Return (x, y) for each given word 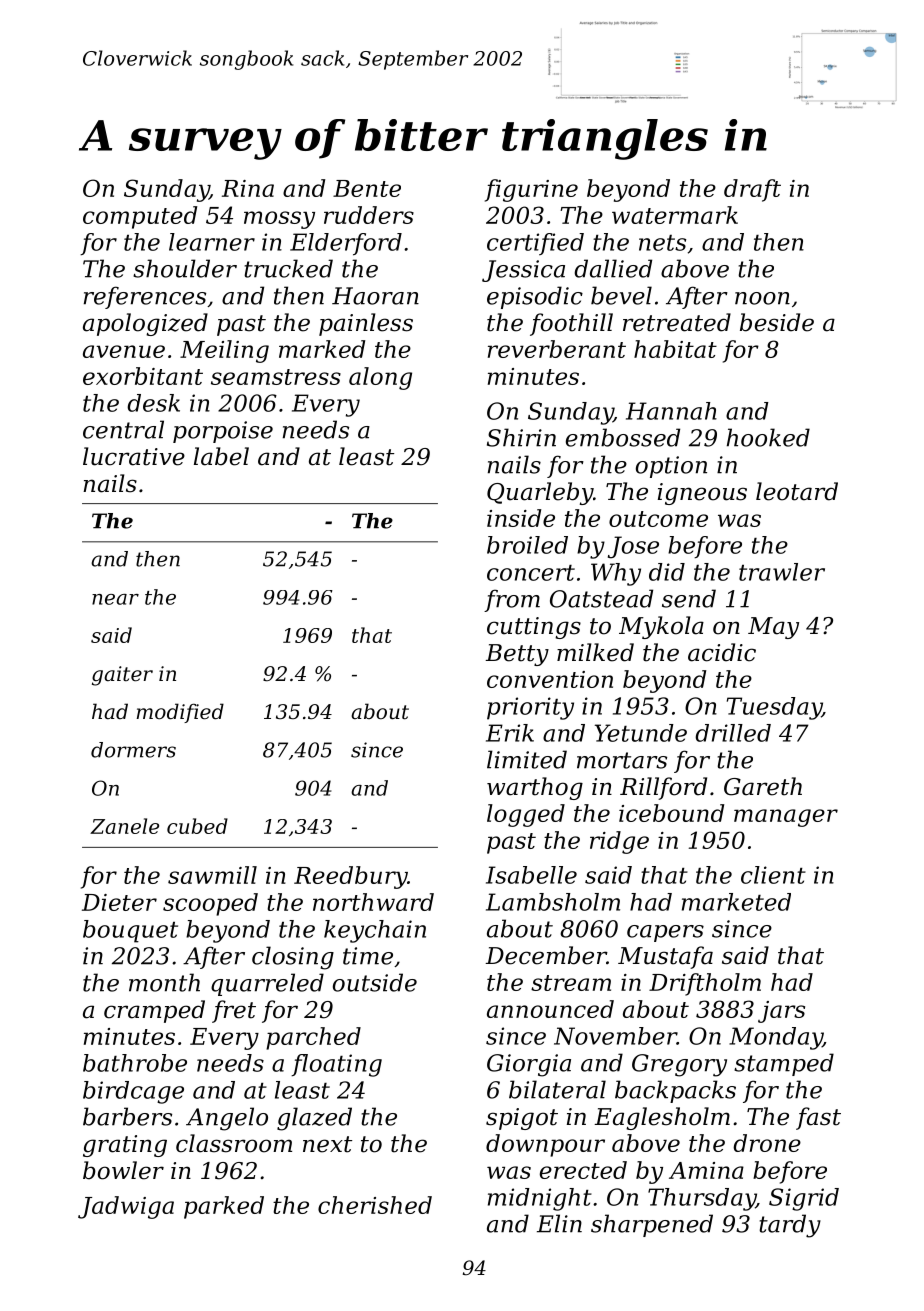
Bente (367, 188)
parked (224, 1207)
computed (140, 217)
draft (752, 190)
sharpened (652, 1225)
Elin (559, 1223)
